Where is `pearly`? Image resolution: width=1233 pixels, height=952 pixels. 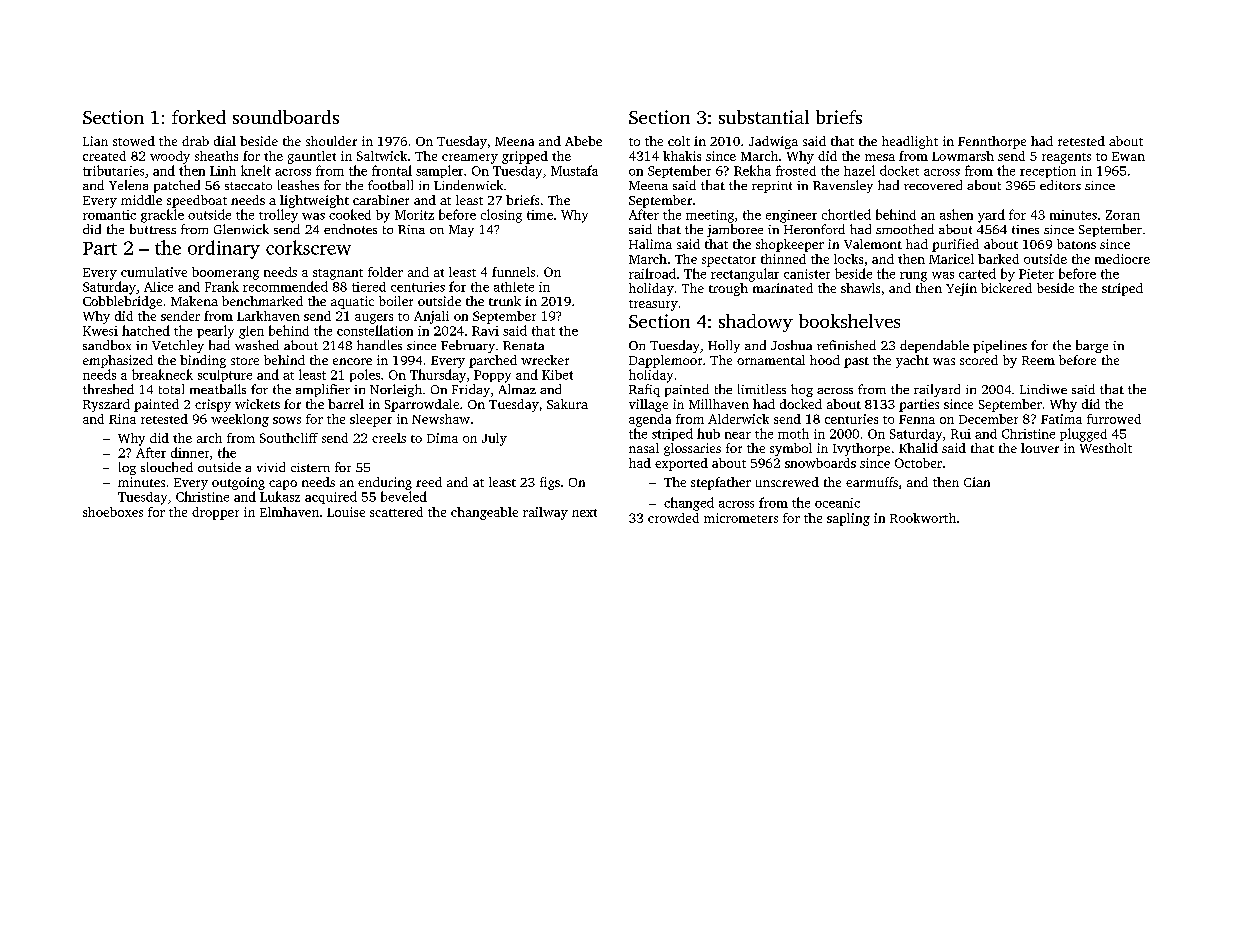
pearly is located at coordinates (215, 332).
